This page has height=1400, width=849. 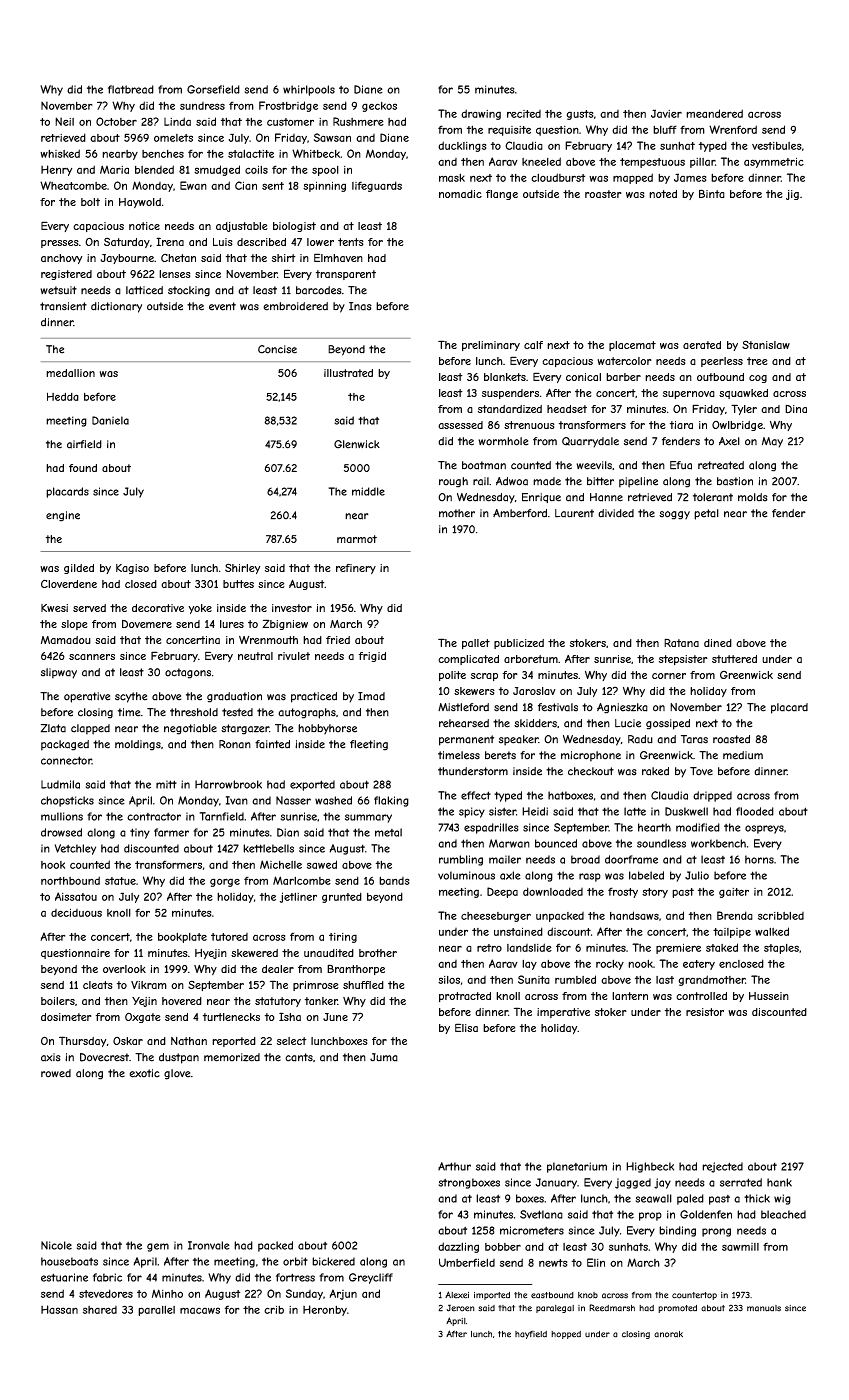 What do you see at coordinates (502, 195) in the page?
I see `flange` at bounding box center [502, 195].
